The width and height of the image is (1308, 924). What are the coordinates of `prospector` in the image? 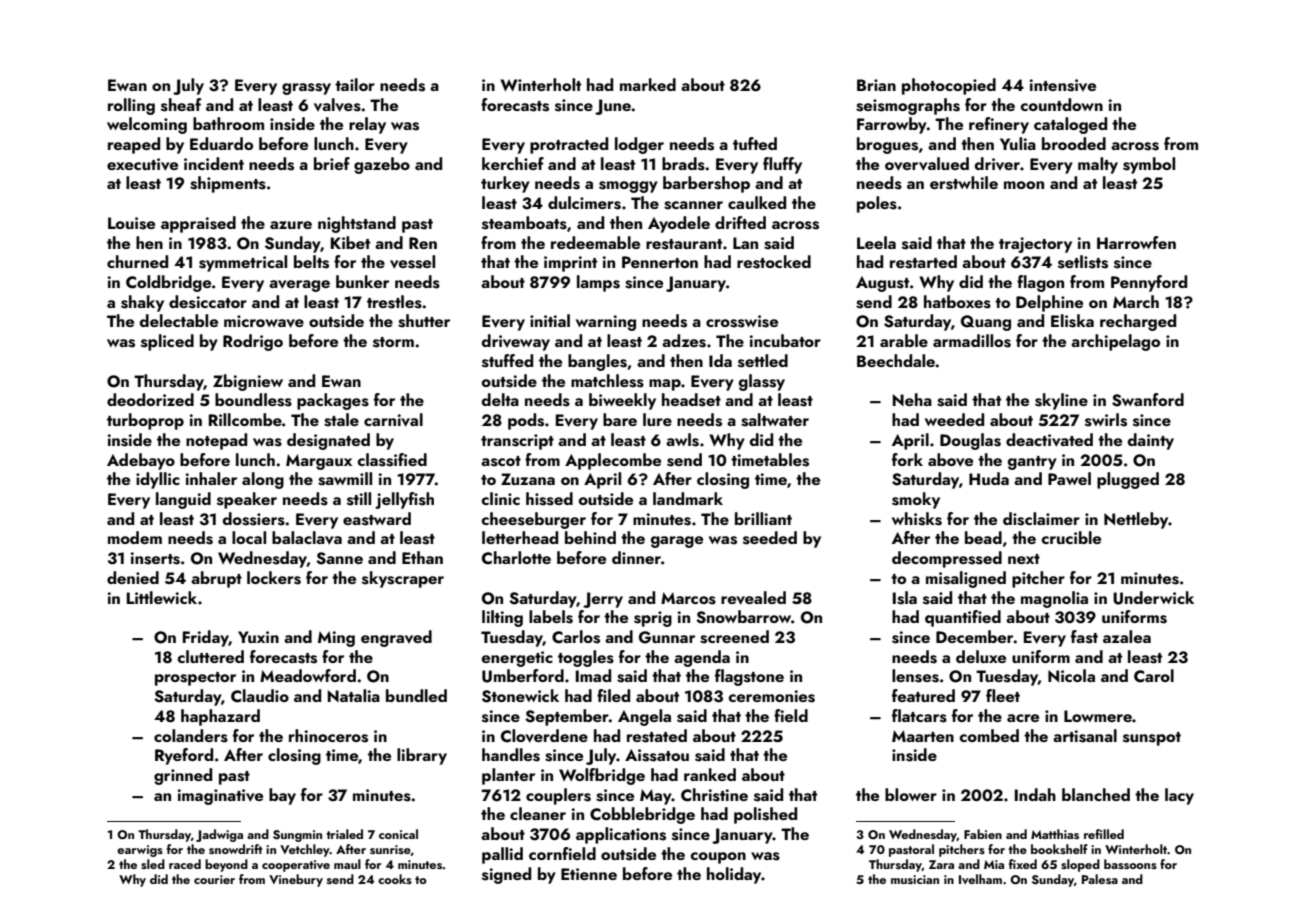 It's located at (195, 679).
